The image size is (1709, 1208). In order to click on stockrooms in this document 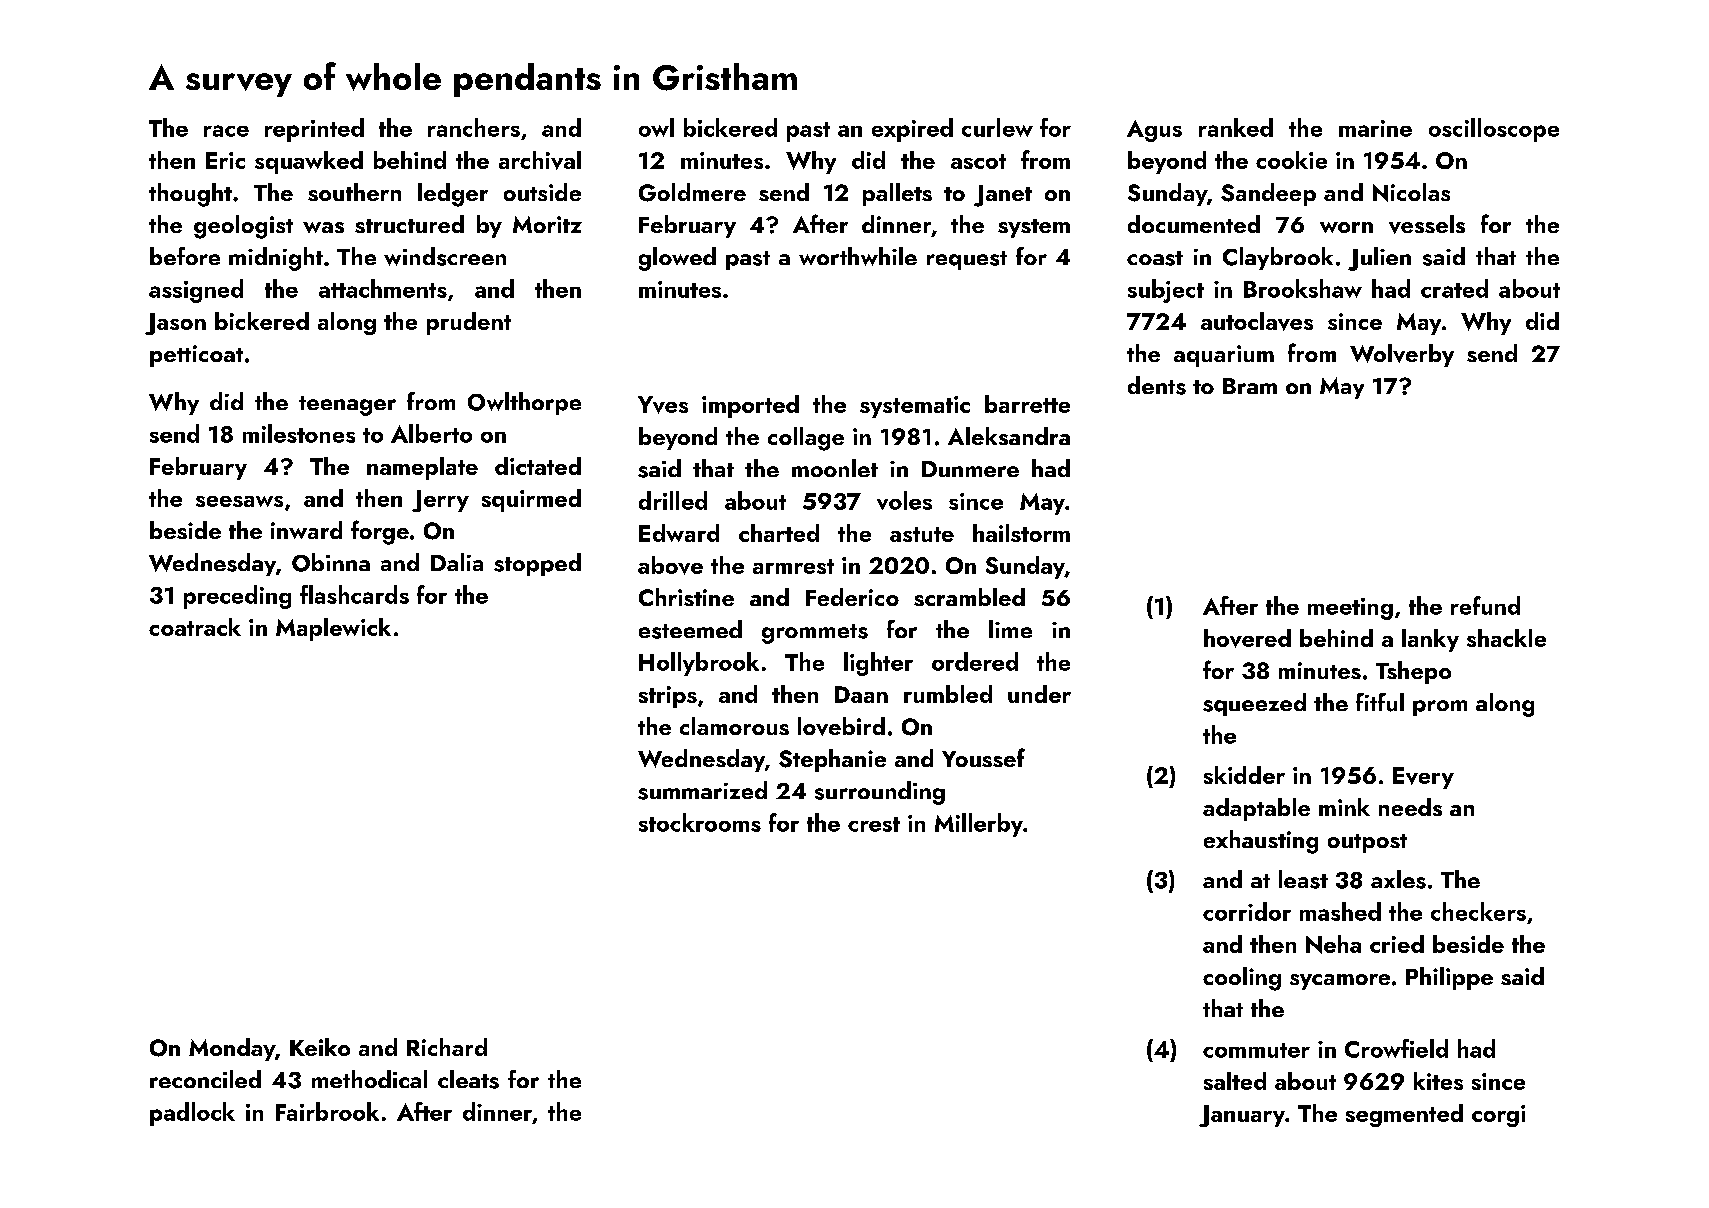, I will do `click(700, 822)`.
